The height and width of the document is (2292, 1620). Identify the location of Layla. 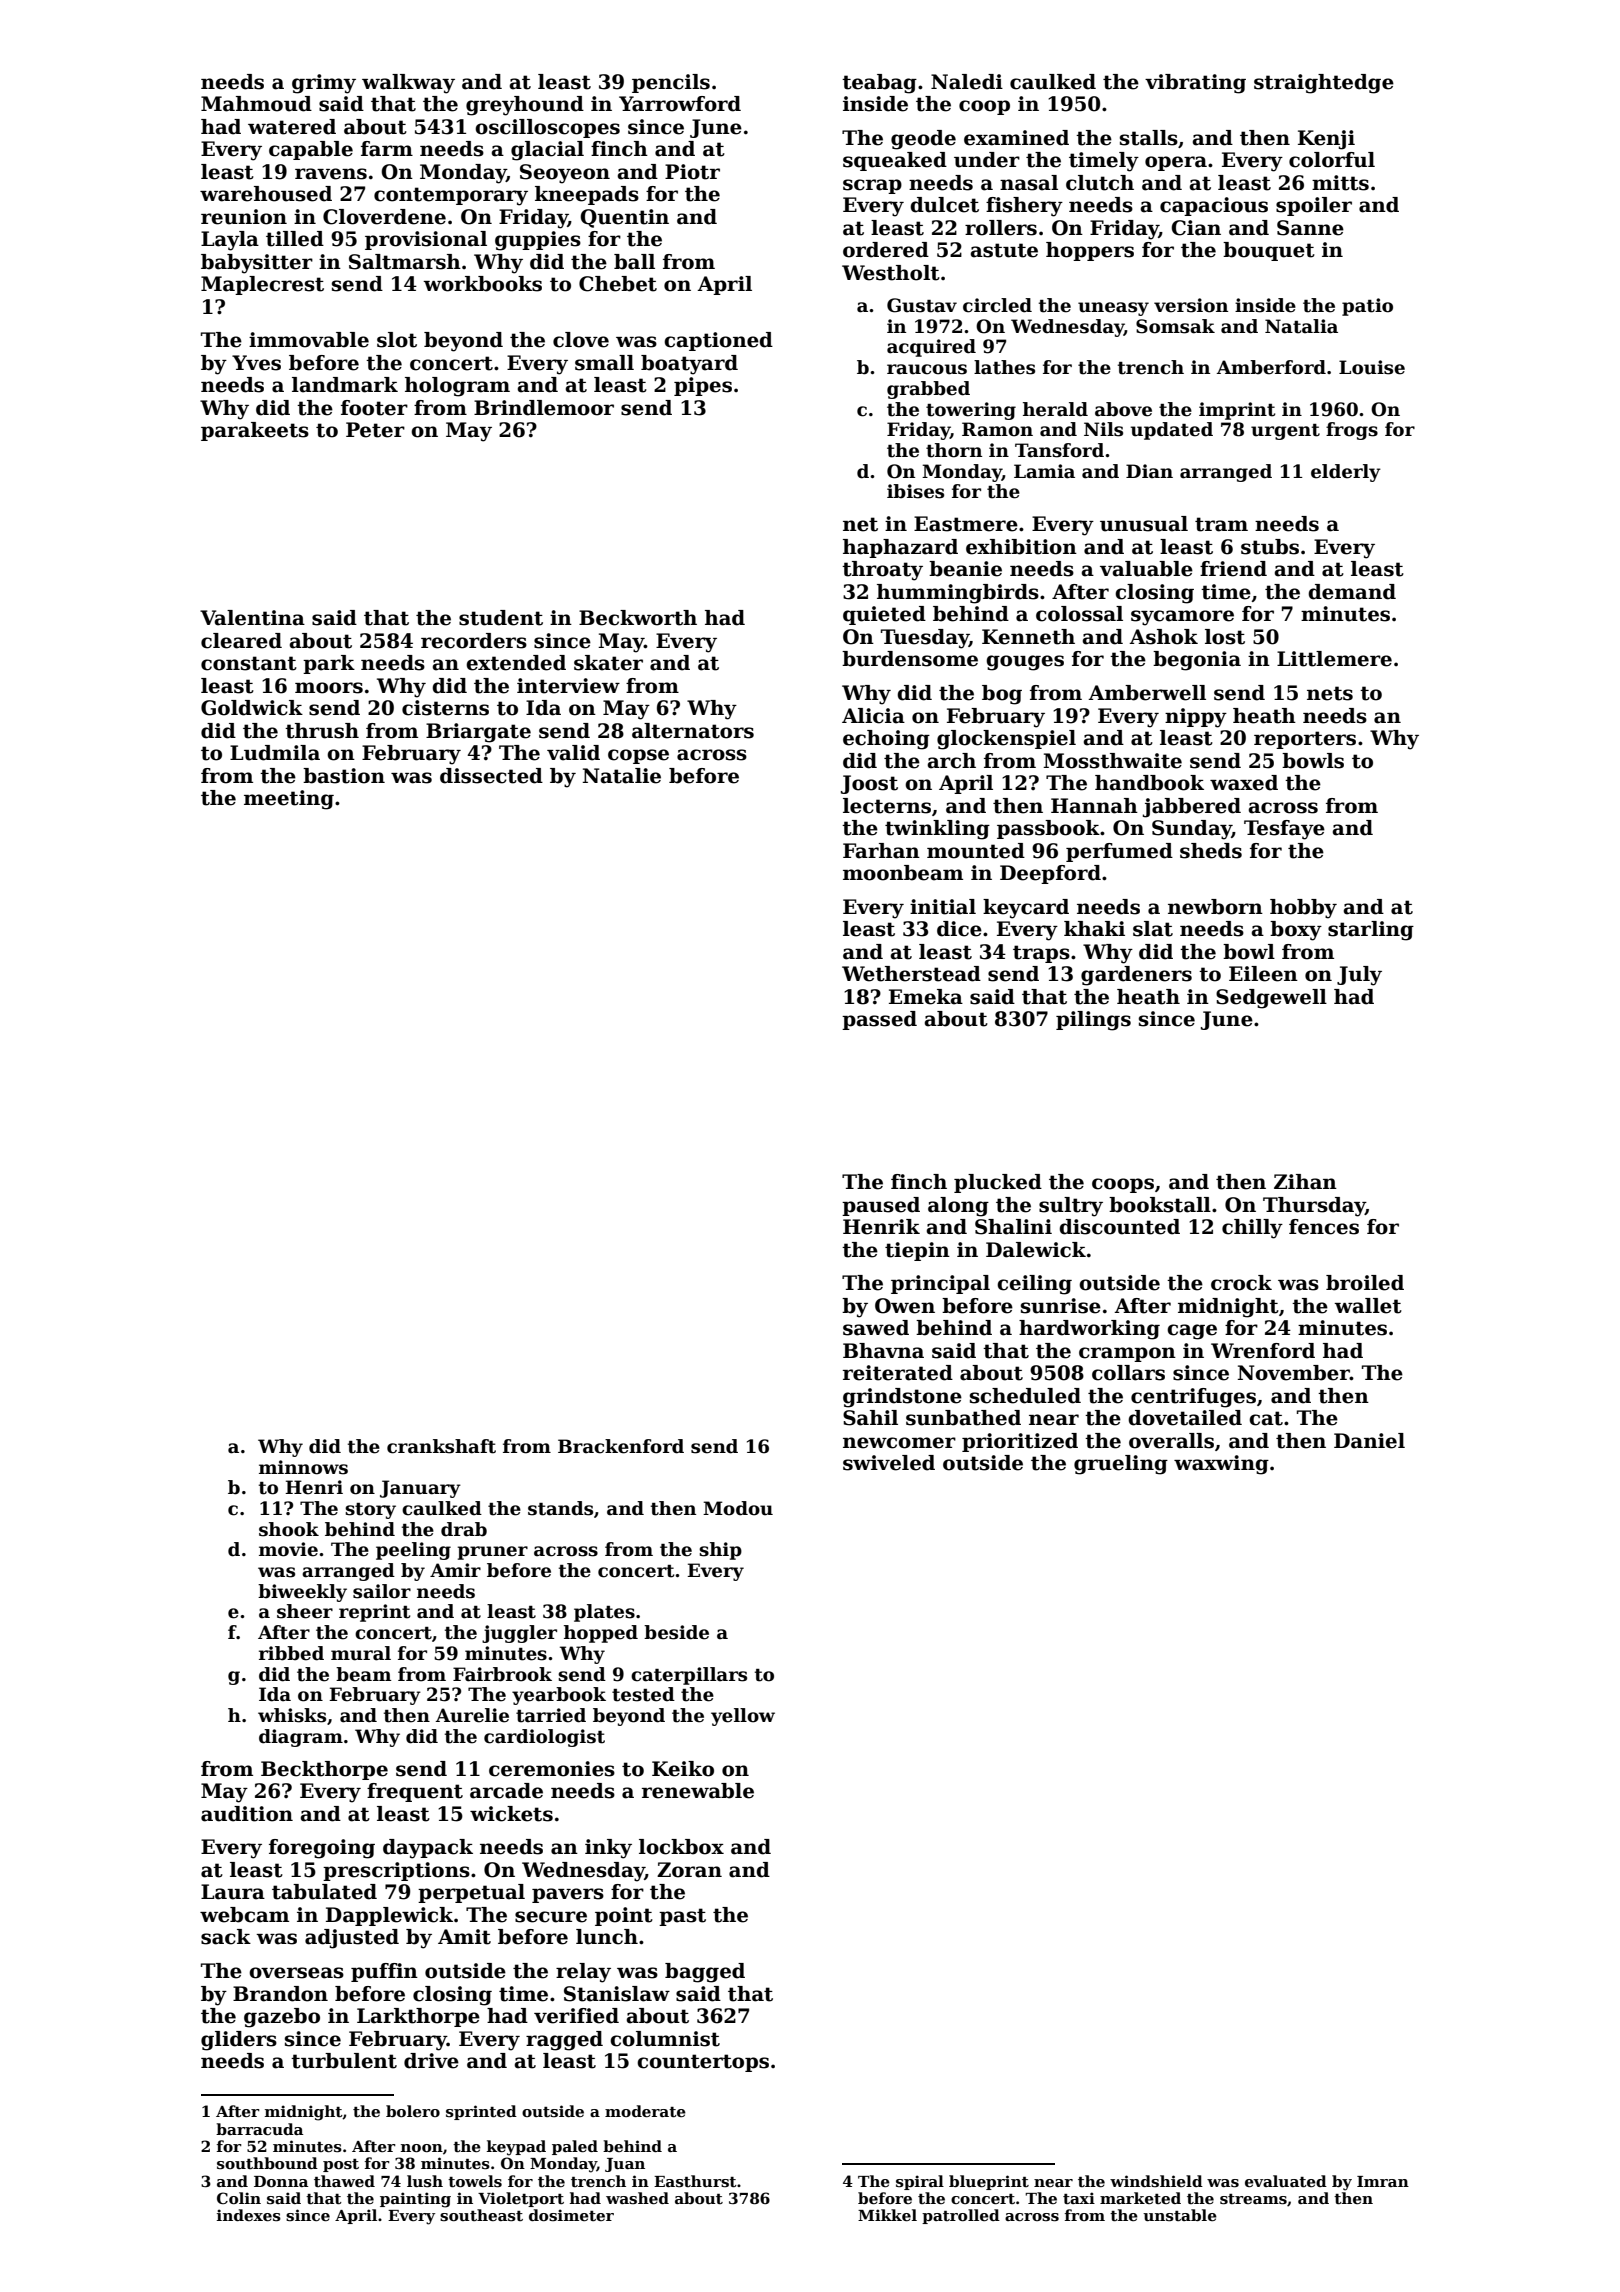
(230, 241).
